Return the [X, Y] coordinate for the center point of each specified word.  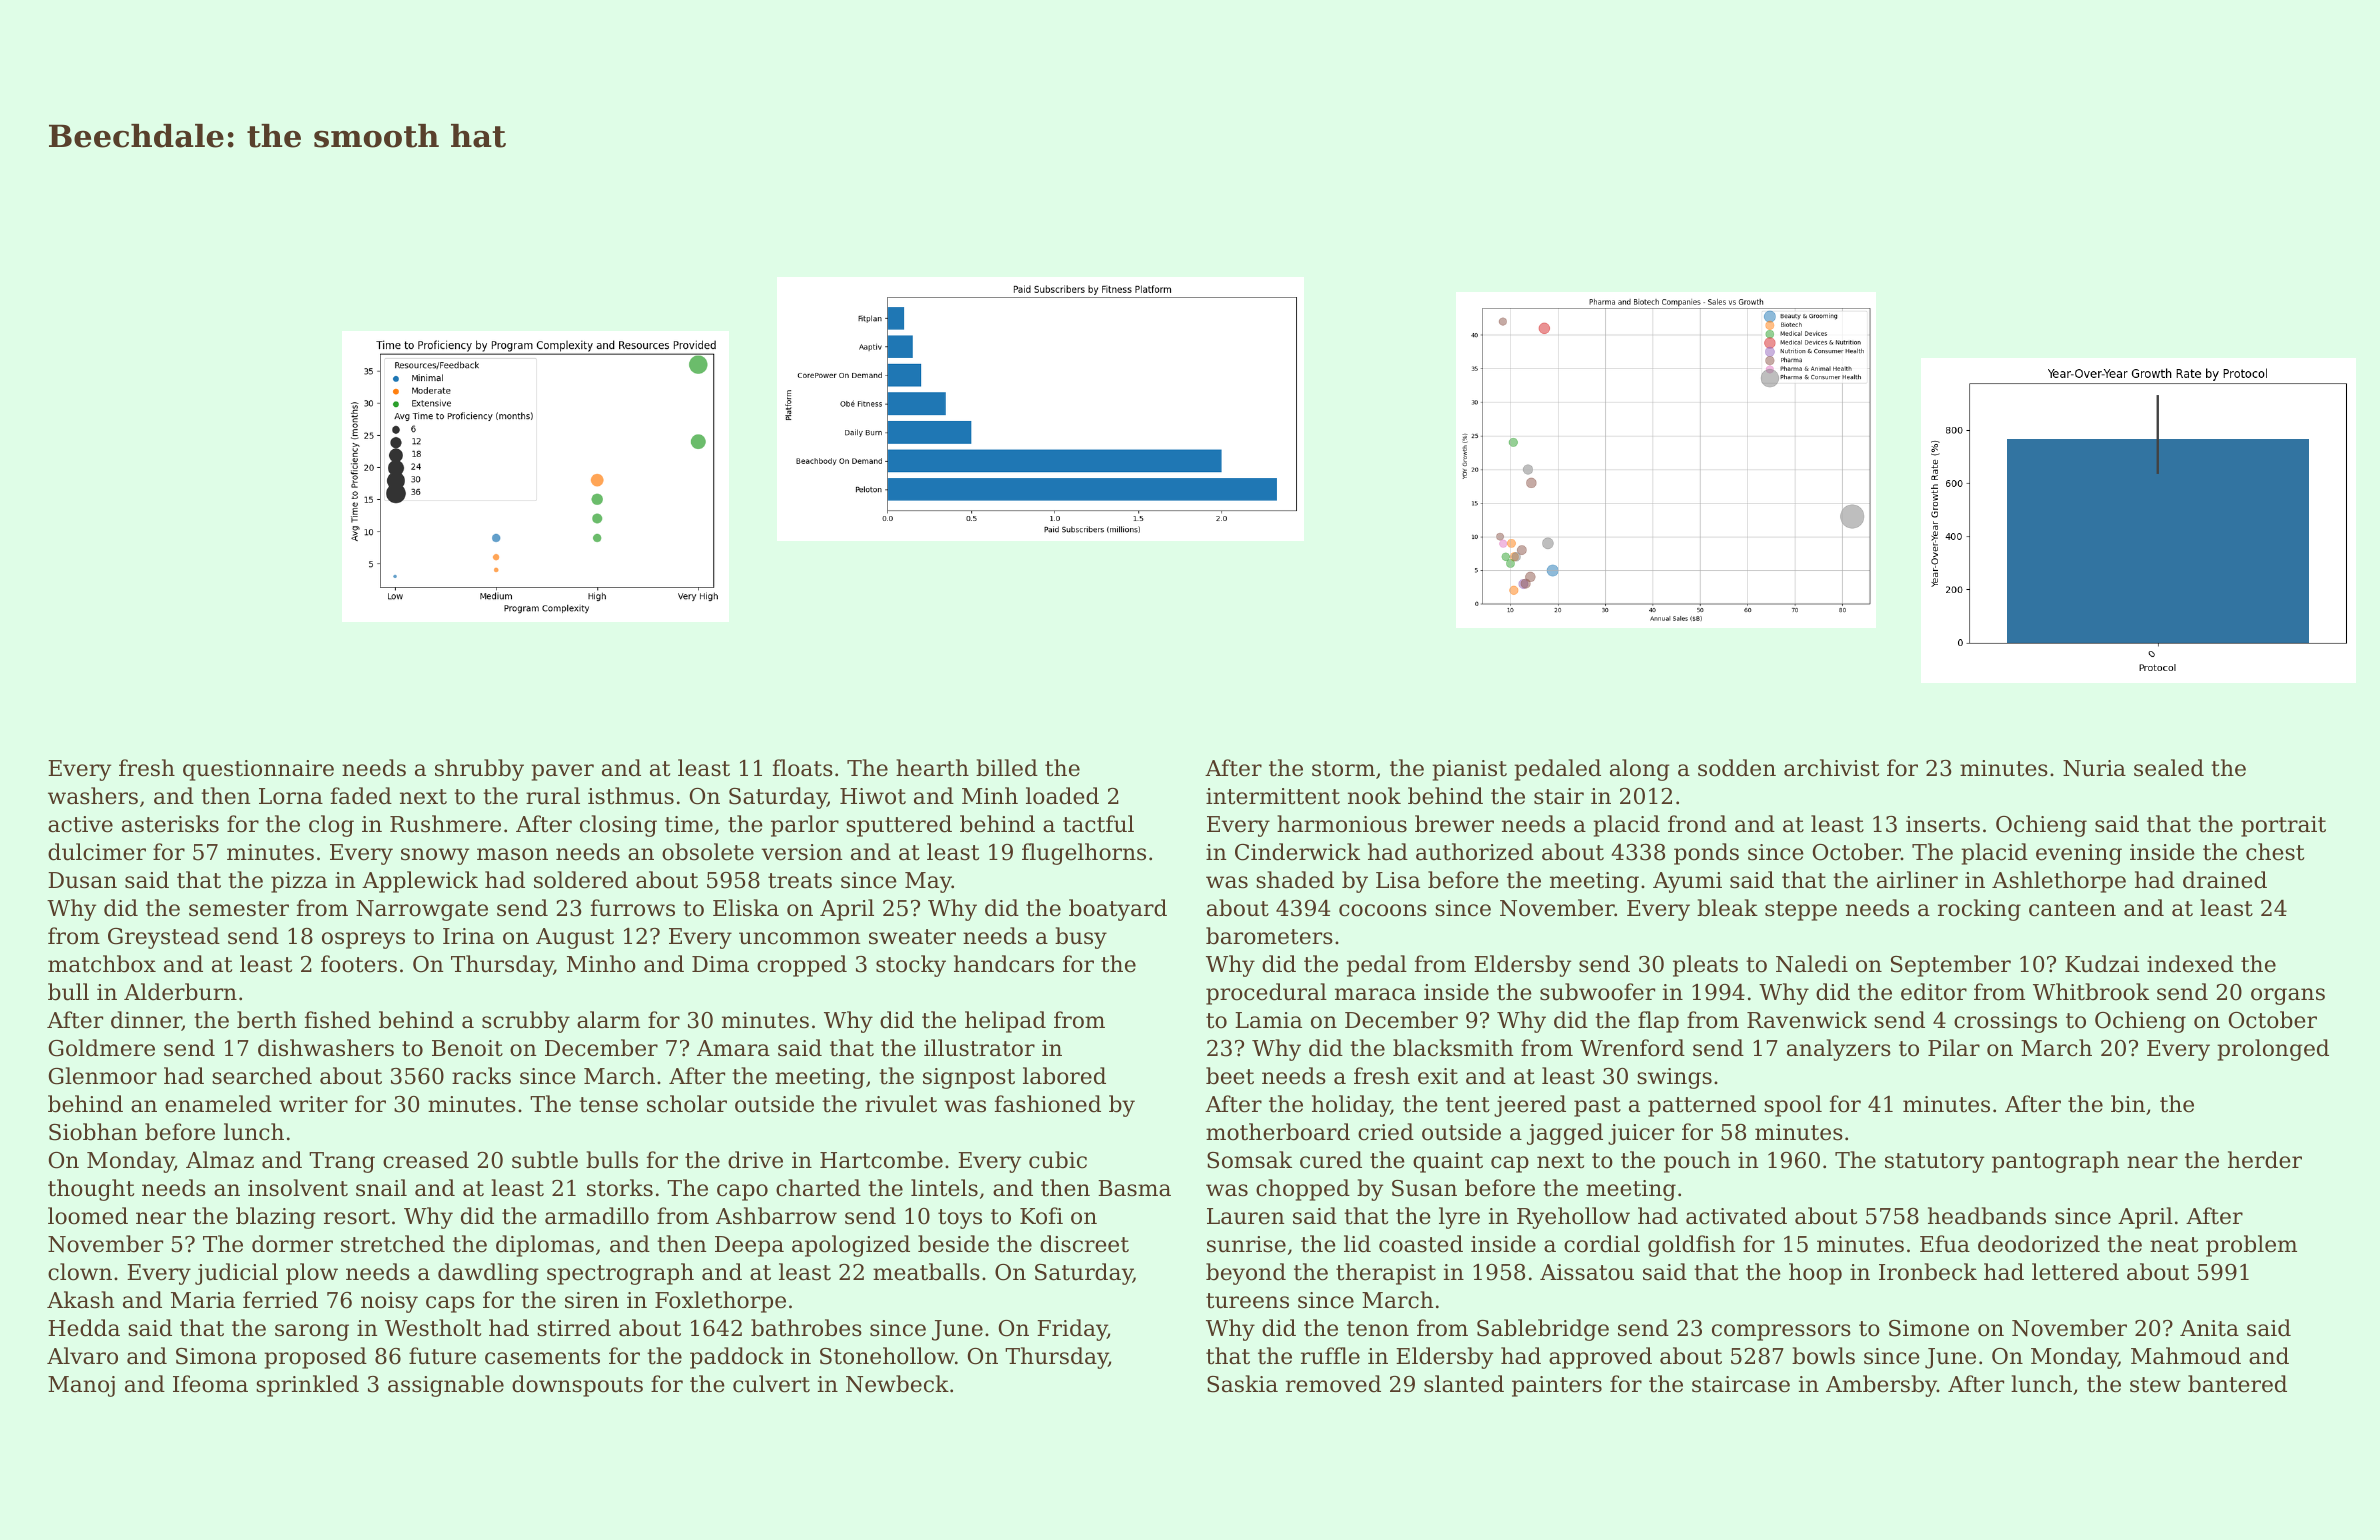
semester [239, 909]
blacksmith [1453, 1048]
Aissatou [1587, 1272]
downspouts [577, 1386]
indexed [2190, 964]
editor [1934, 992]
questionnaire [258, 770]
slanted [1464, 1384]
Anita [2209, 1328]
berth [267, 1020]
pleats [1705, 966]
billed [1007, 768]
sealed [2169, 768]
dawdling [488, 1274]
